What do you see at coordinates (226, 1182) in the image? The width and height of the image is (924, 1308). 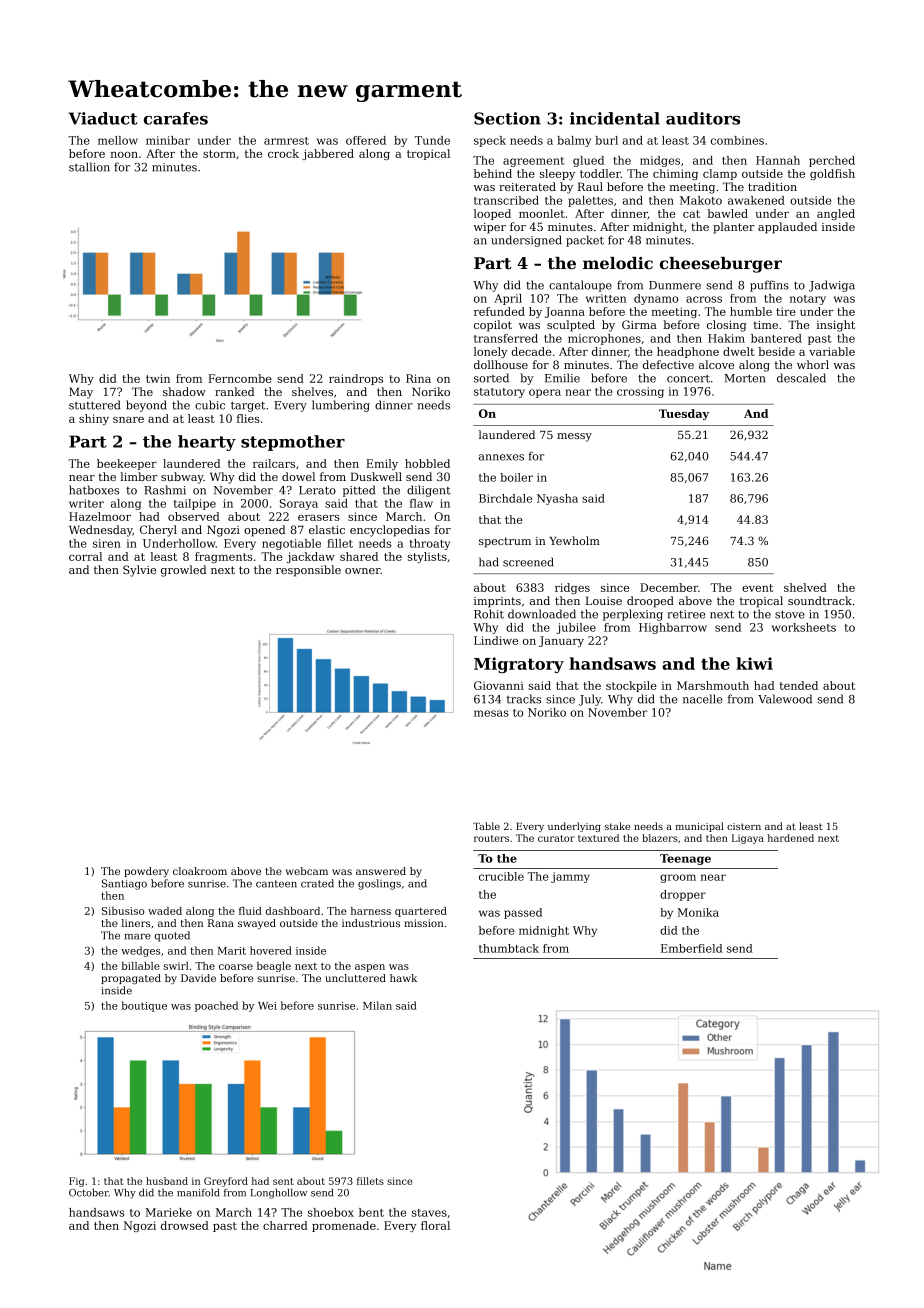 I see `Greyford` at bounding box center [226, 1182].
